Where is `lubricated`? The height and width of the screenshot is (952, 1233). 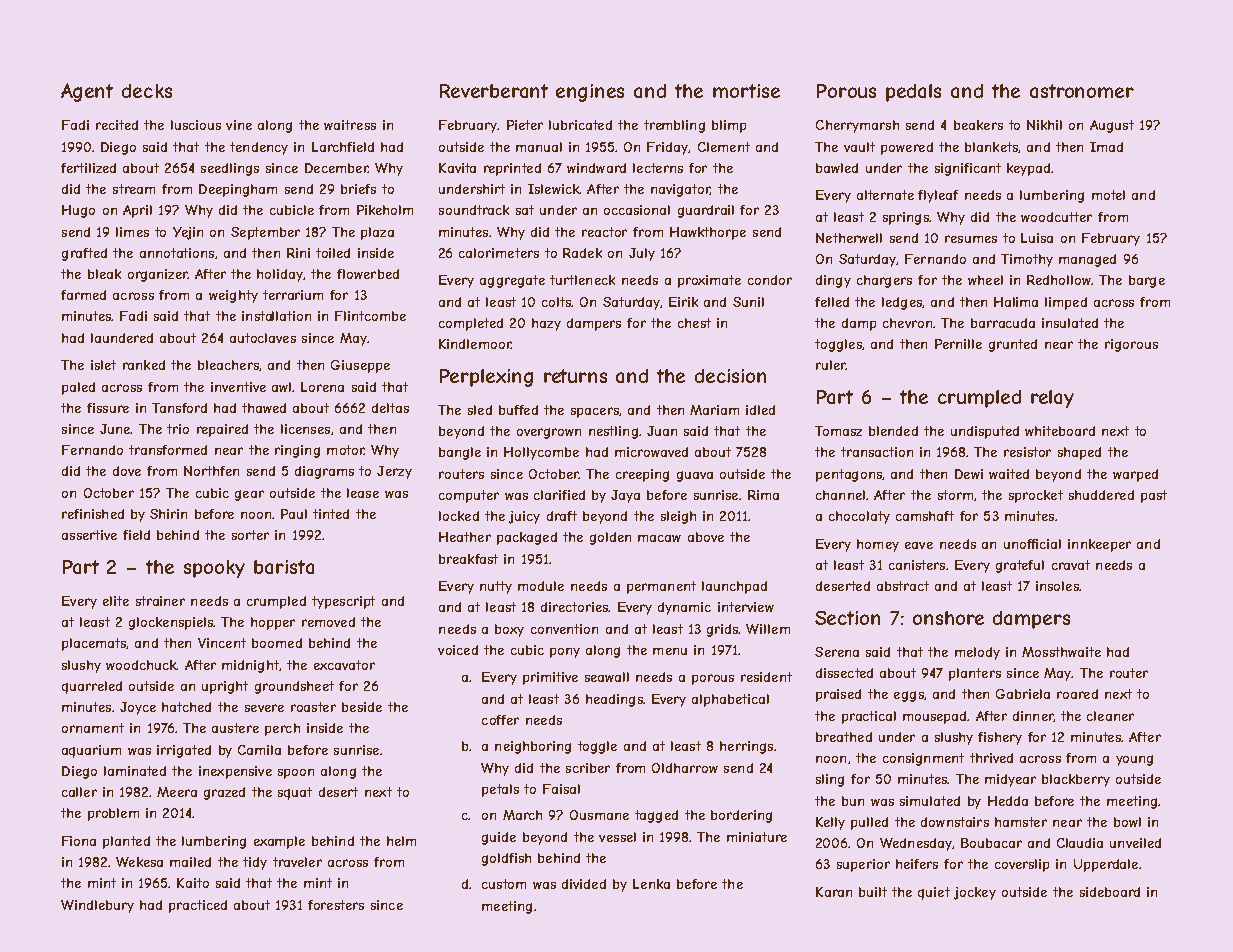
lubricated is located at coordinates (580, 125).
